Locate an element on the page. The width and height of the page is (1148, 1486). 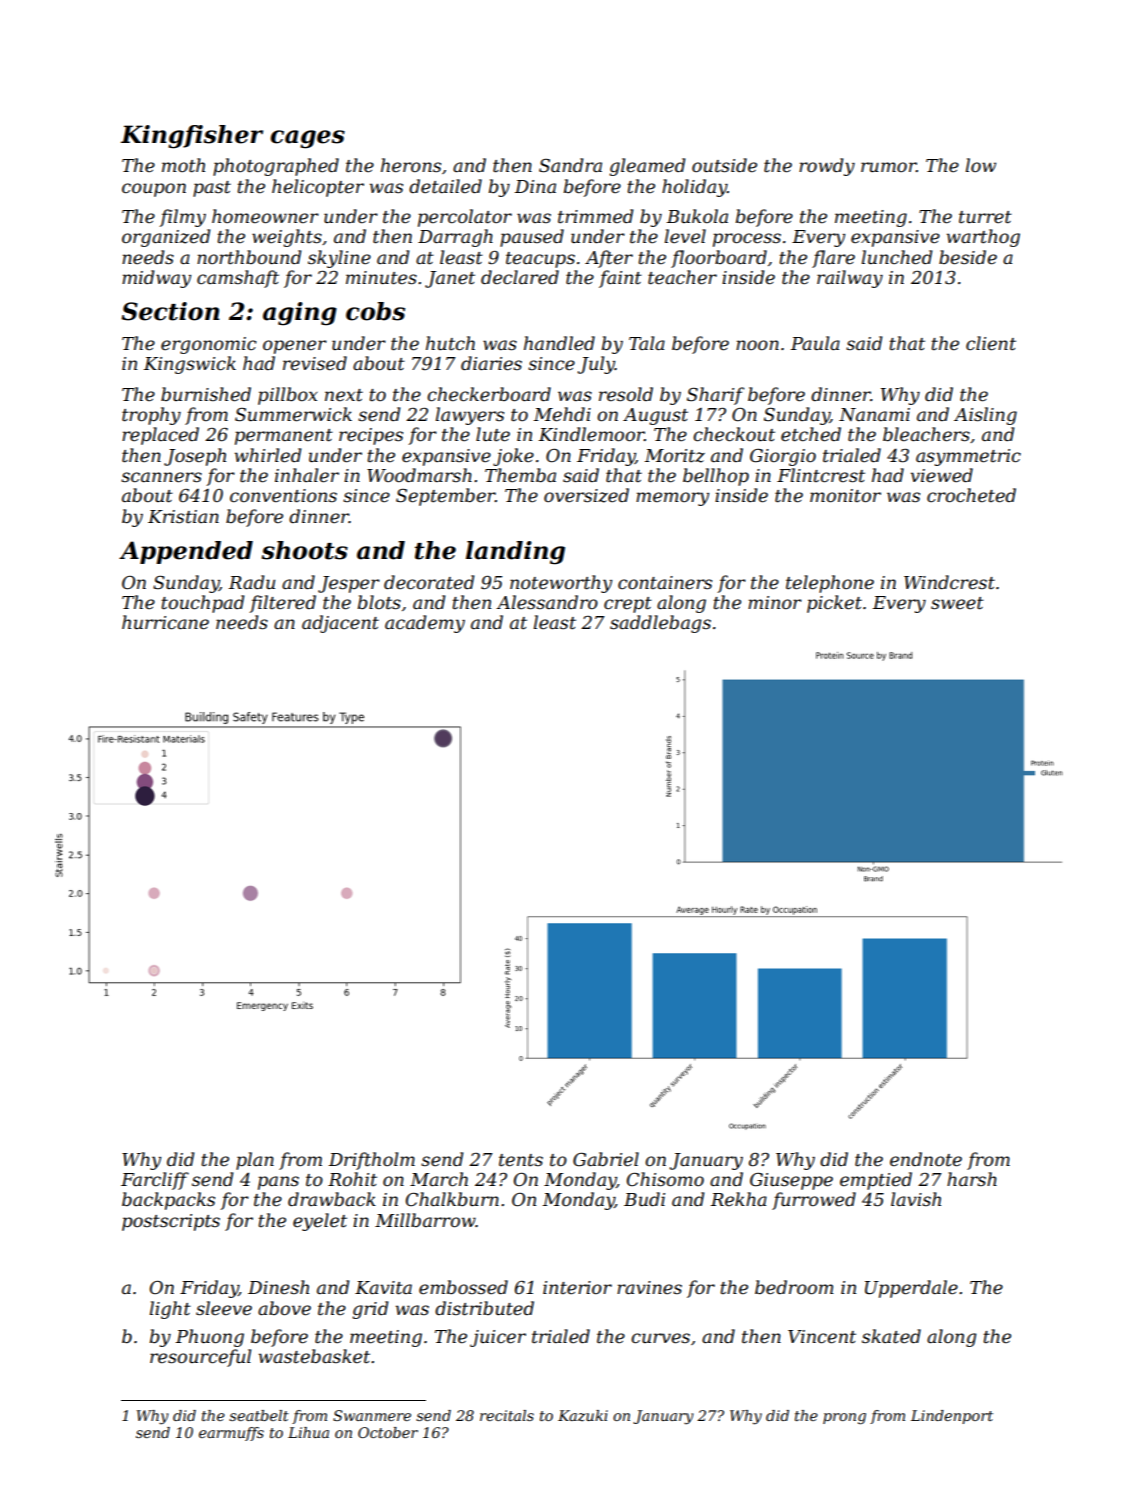
detailed is located at coordinates (445, 186).
